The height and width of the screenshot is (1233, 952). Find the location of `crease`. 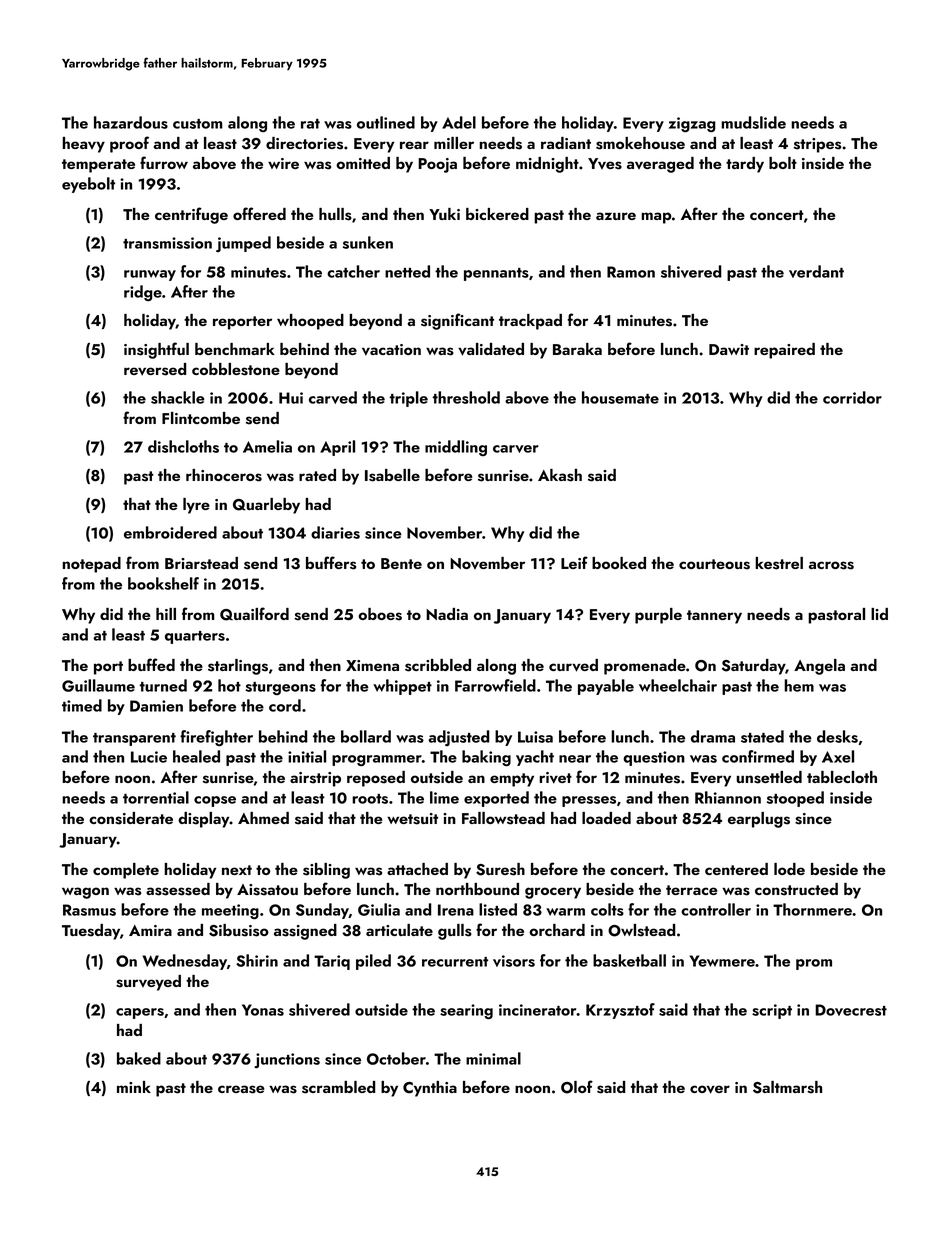

crease is located at coordinates (241, 1089).
